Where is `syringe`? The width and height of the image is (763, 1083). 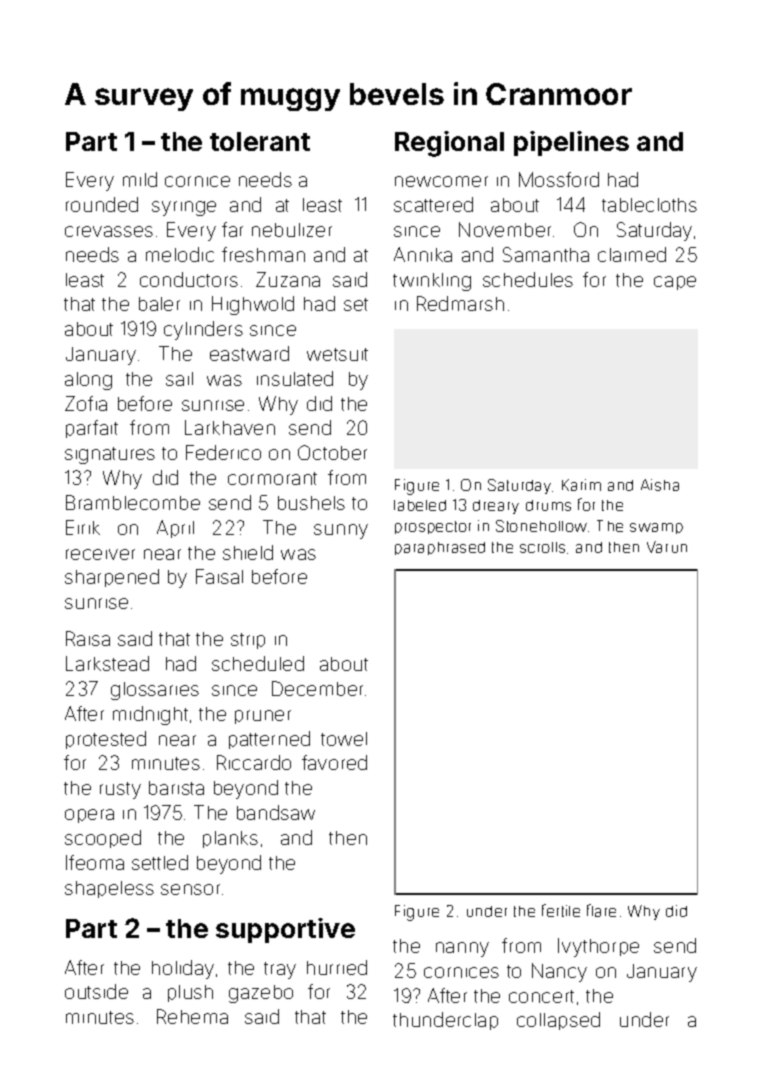 syringe is located at coordinates (184, 208).
